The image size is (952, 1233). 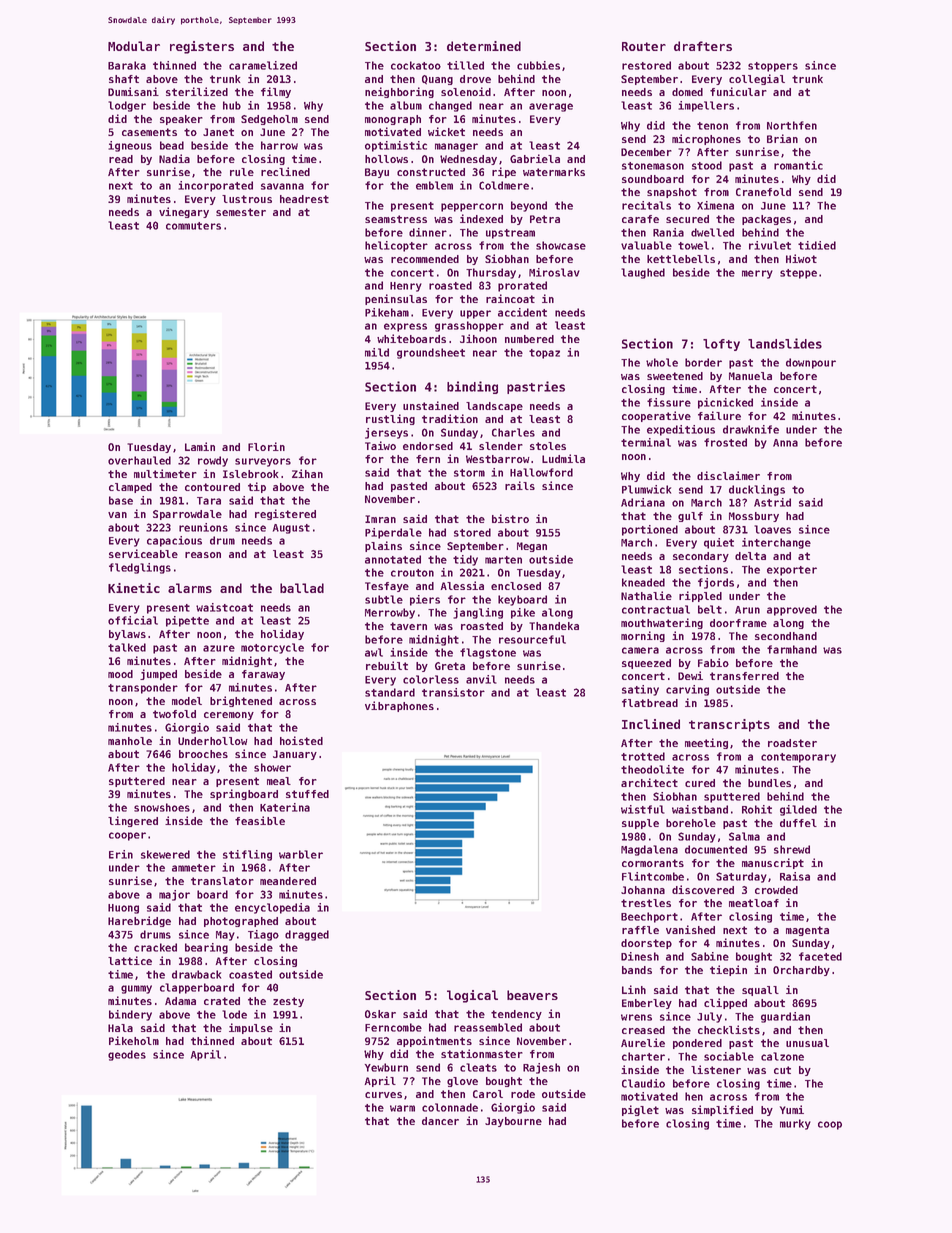 I want to click on Modular, so click(x=134, y=46).
